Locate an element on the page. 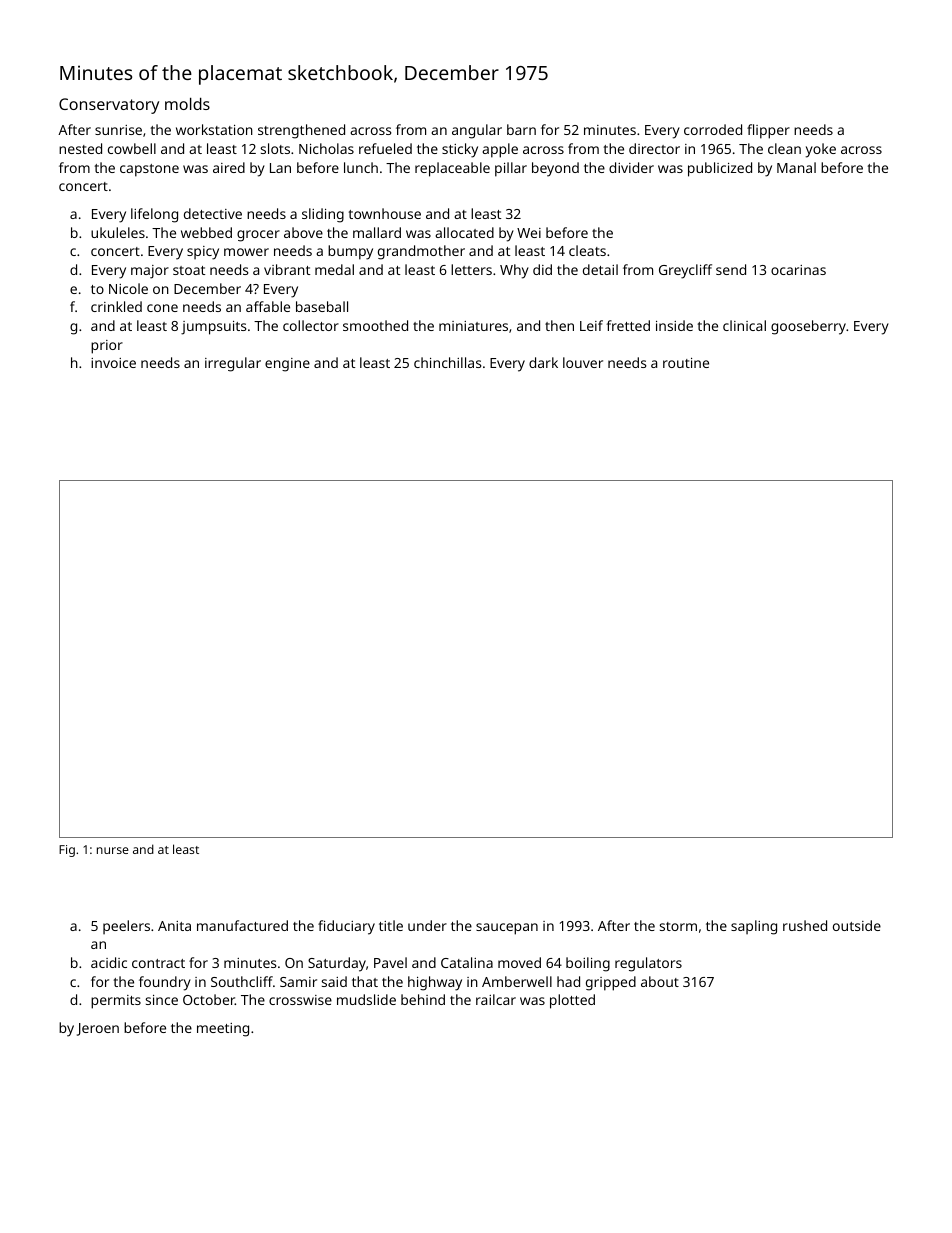  barn is located at coordinates (521, 129).
